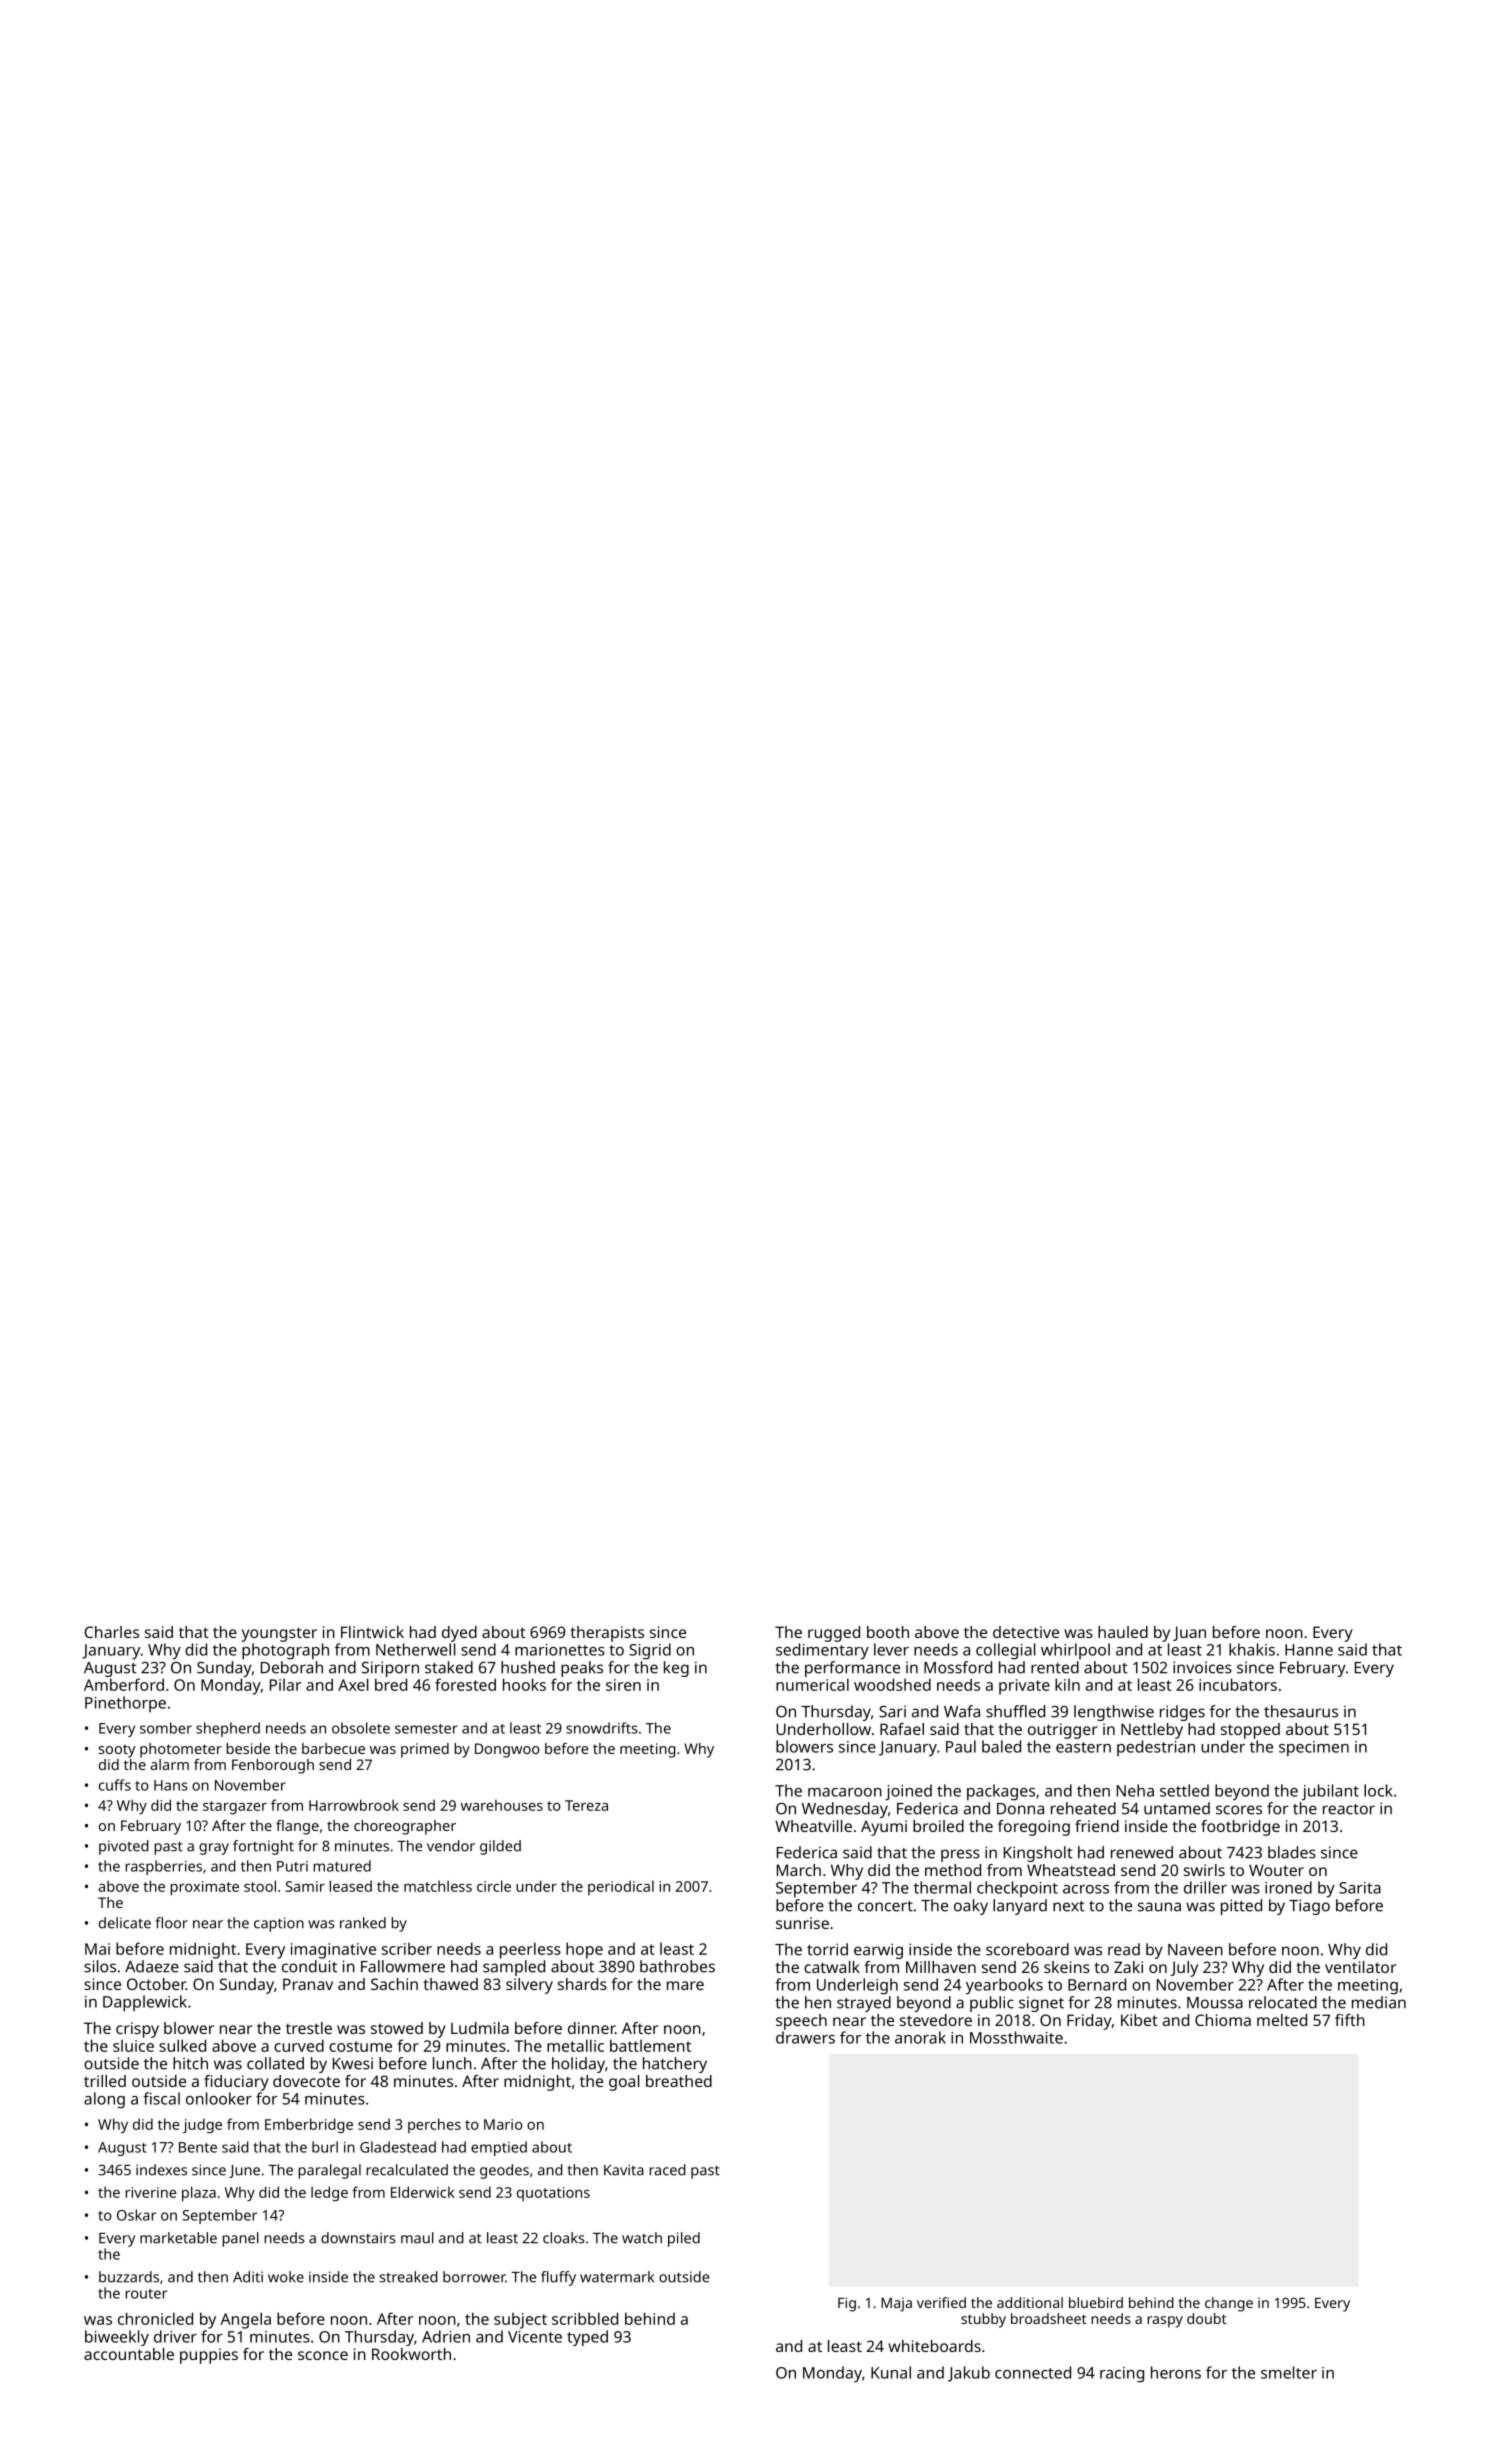 The height and width of the image is (2464, 1496). What do you see at coordinates (607, 1634) in the image?
I see `therapists` at bounding box center [607, 1634].
